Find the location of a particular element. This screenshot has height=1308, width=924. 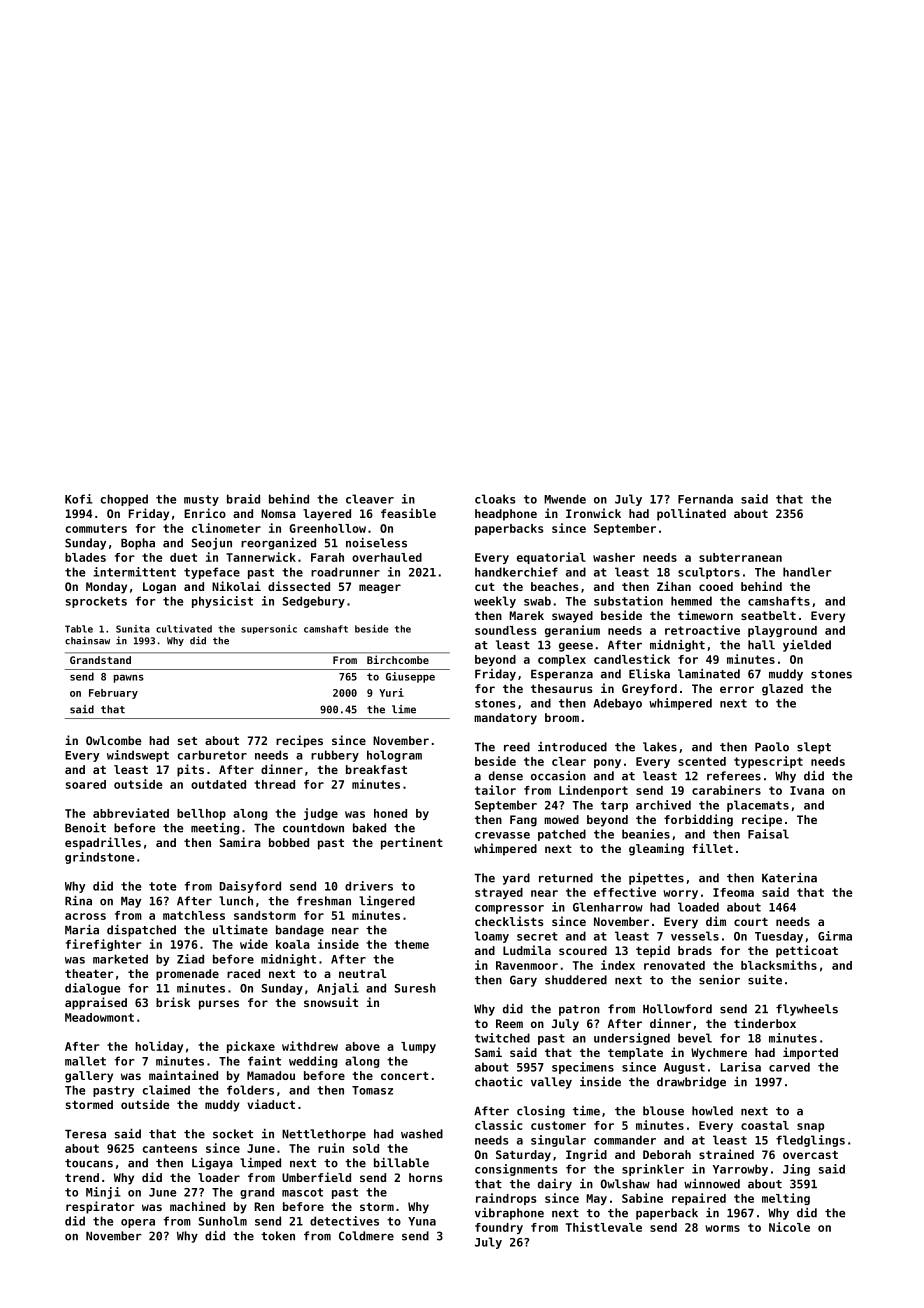

opera is located at coordinates (138, 1223).
